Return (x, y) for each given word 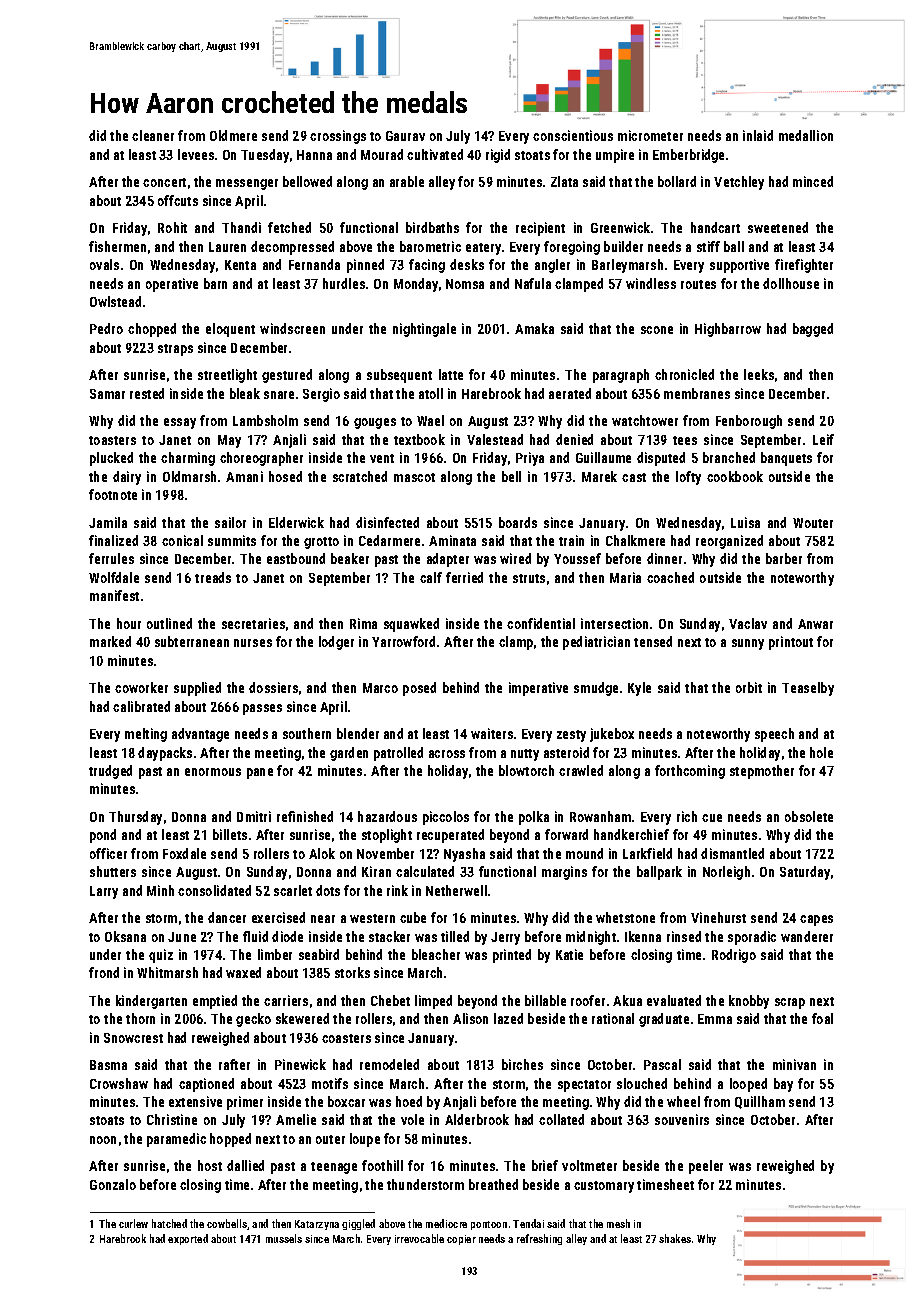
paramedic (176, 1140)
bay (783, 1085)
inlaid (758, 135)
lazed (508, 1018)
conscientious (573, 135)
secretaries (253, 623)
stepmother (762, 772)
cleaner (153, 135)
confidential (541, 623)
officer (108, 853)
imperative (538, 689)
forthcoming (690, 772)
